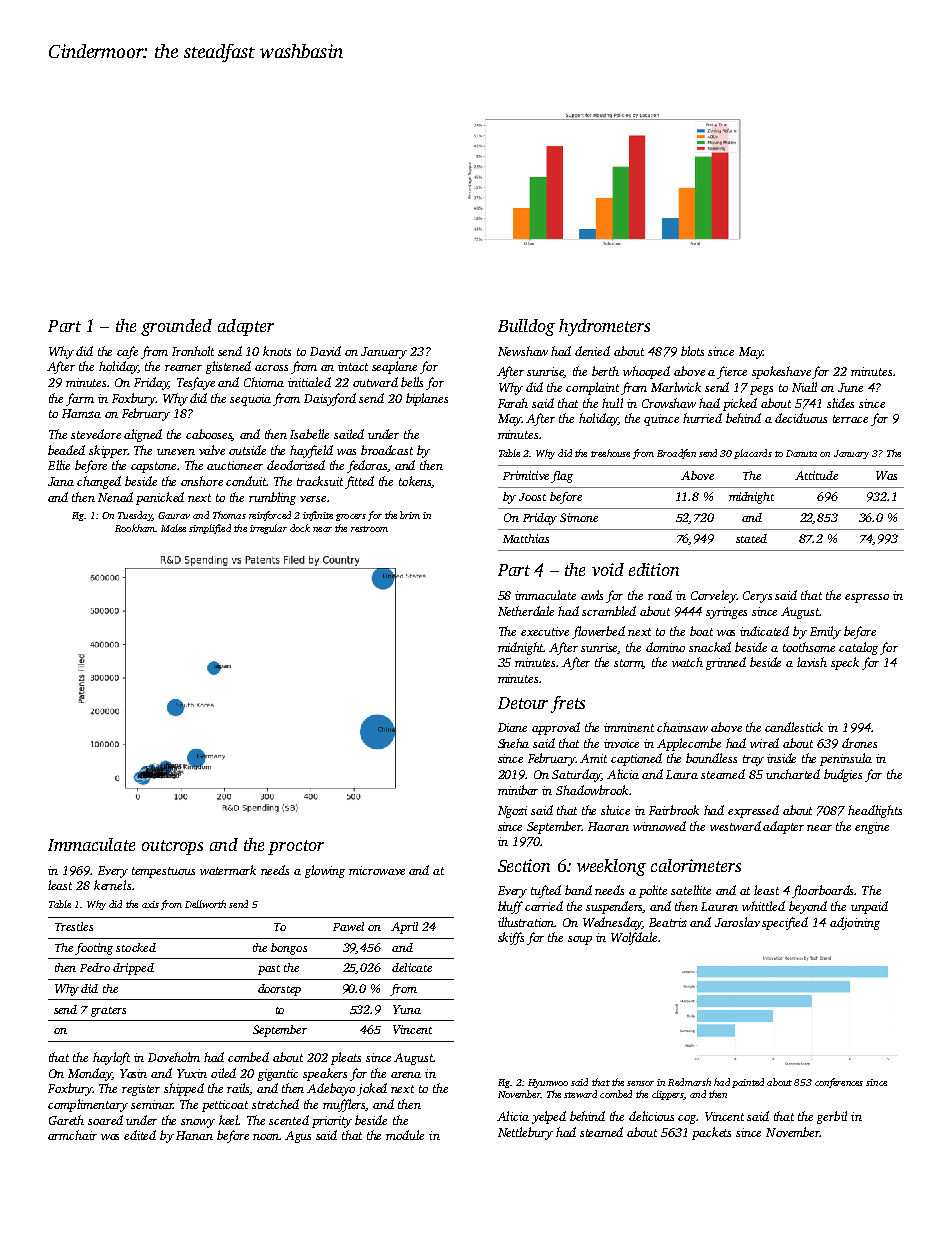  I want to click on cafe, so click(127, 352).
